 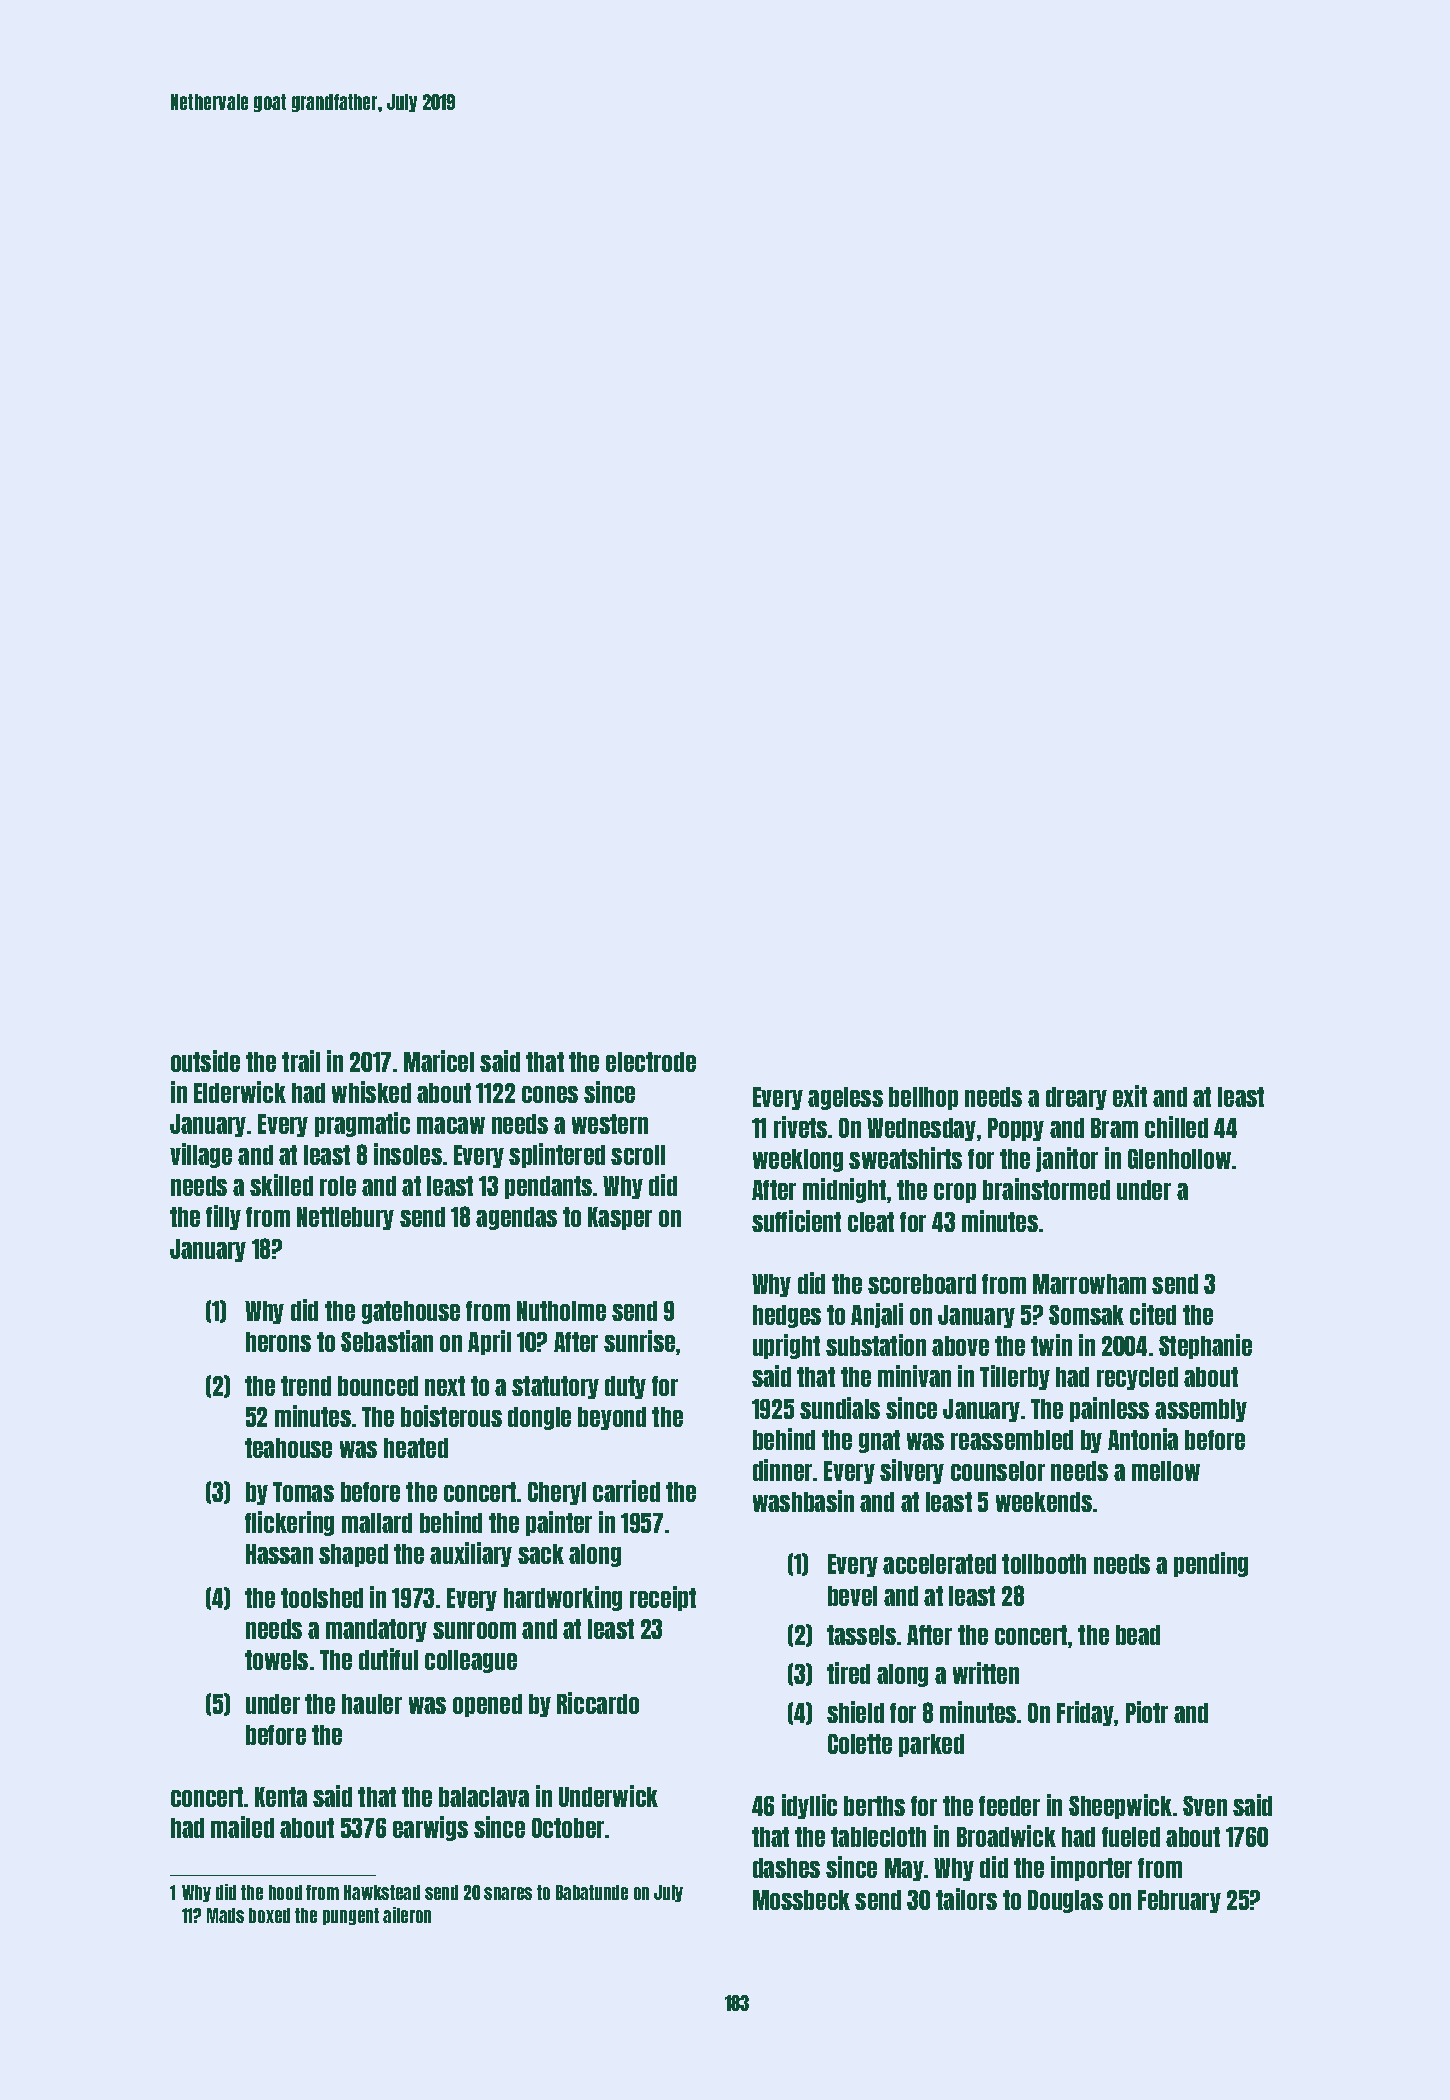 I want to click on outside, so click(x=205, y=1061).
